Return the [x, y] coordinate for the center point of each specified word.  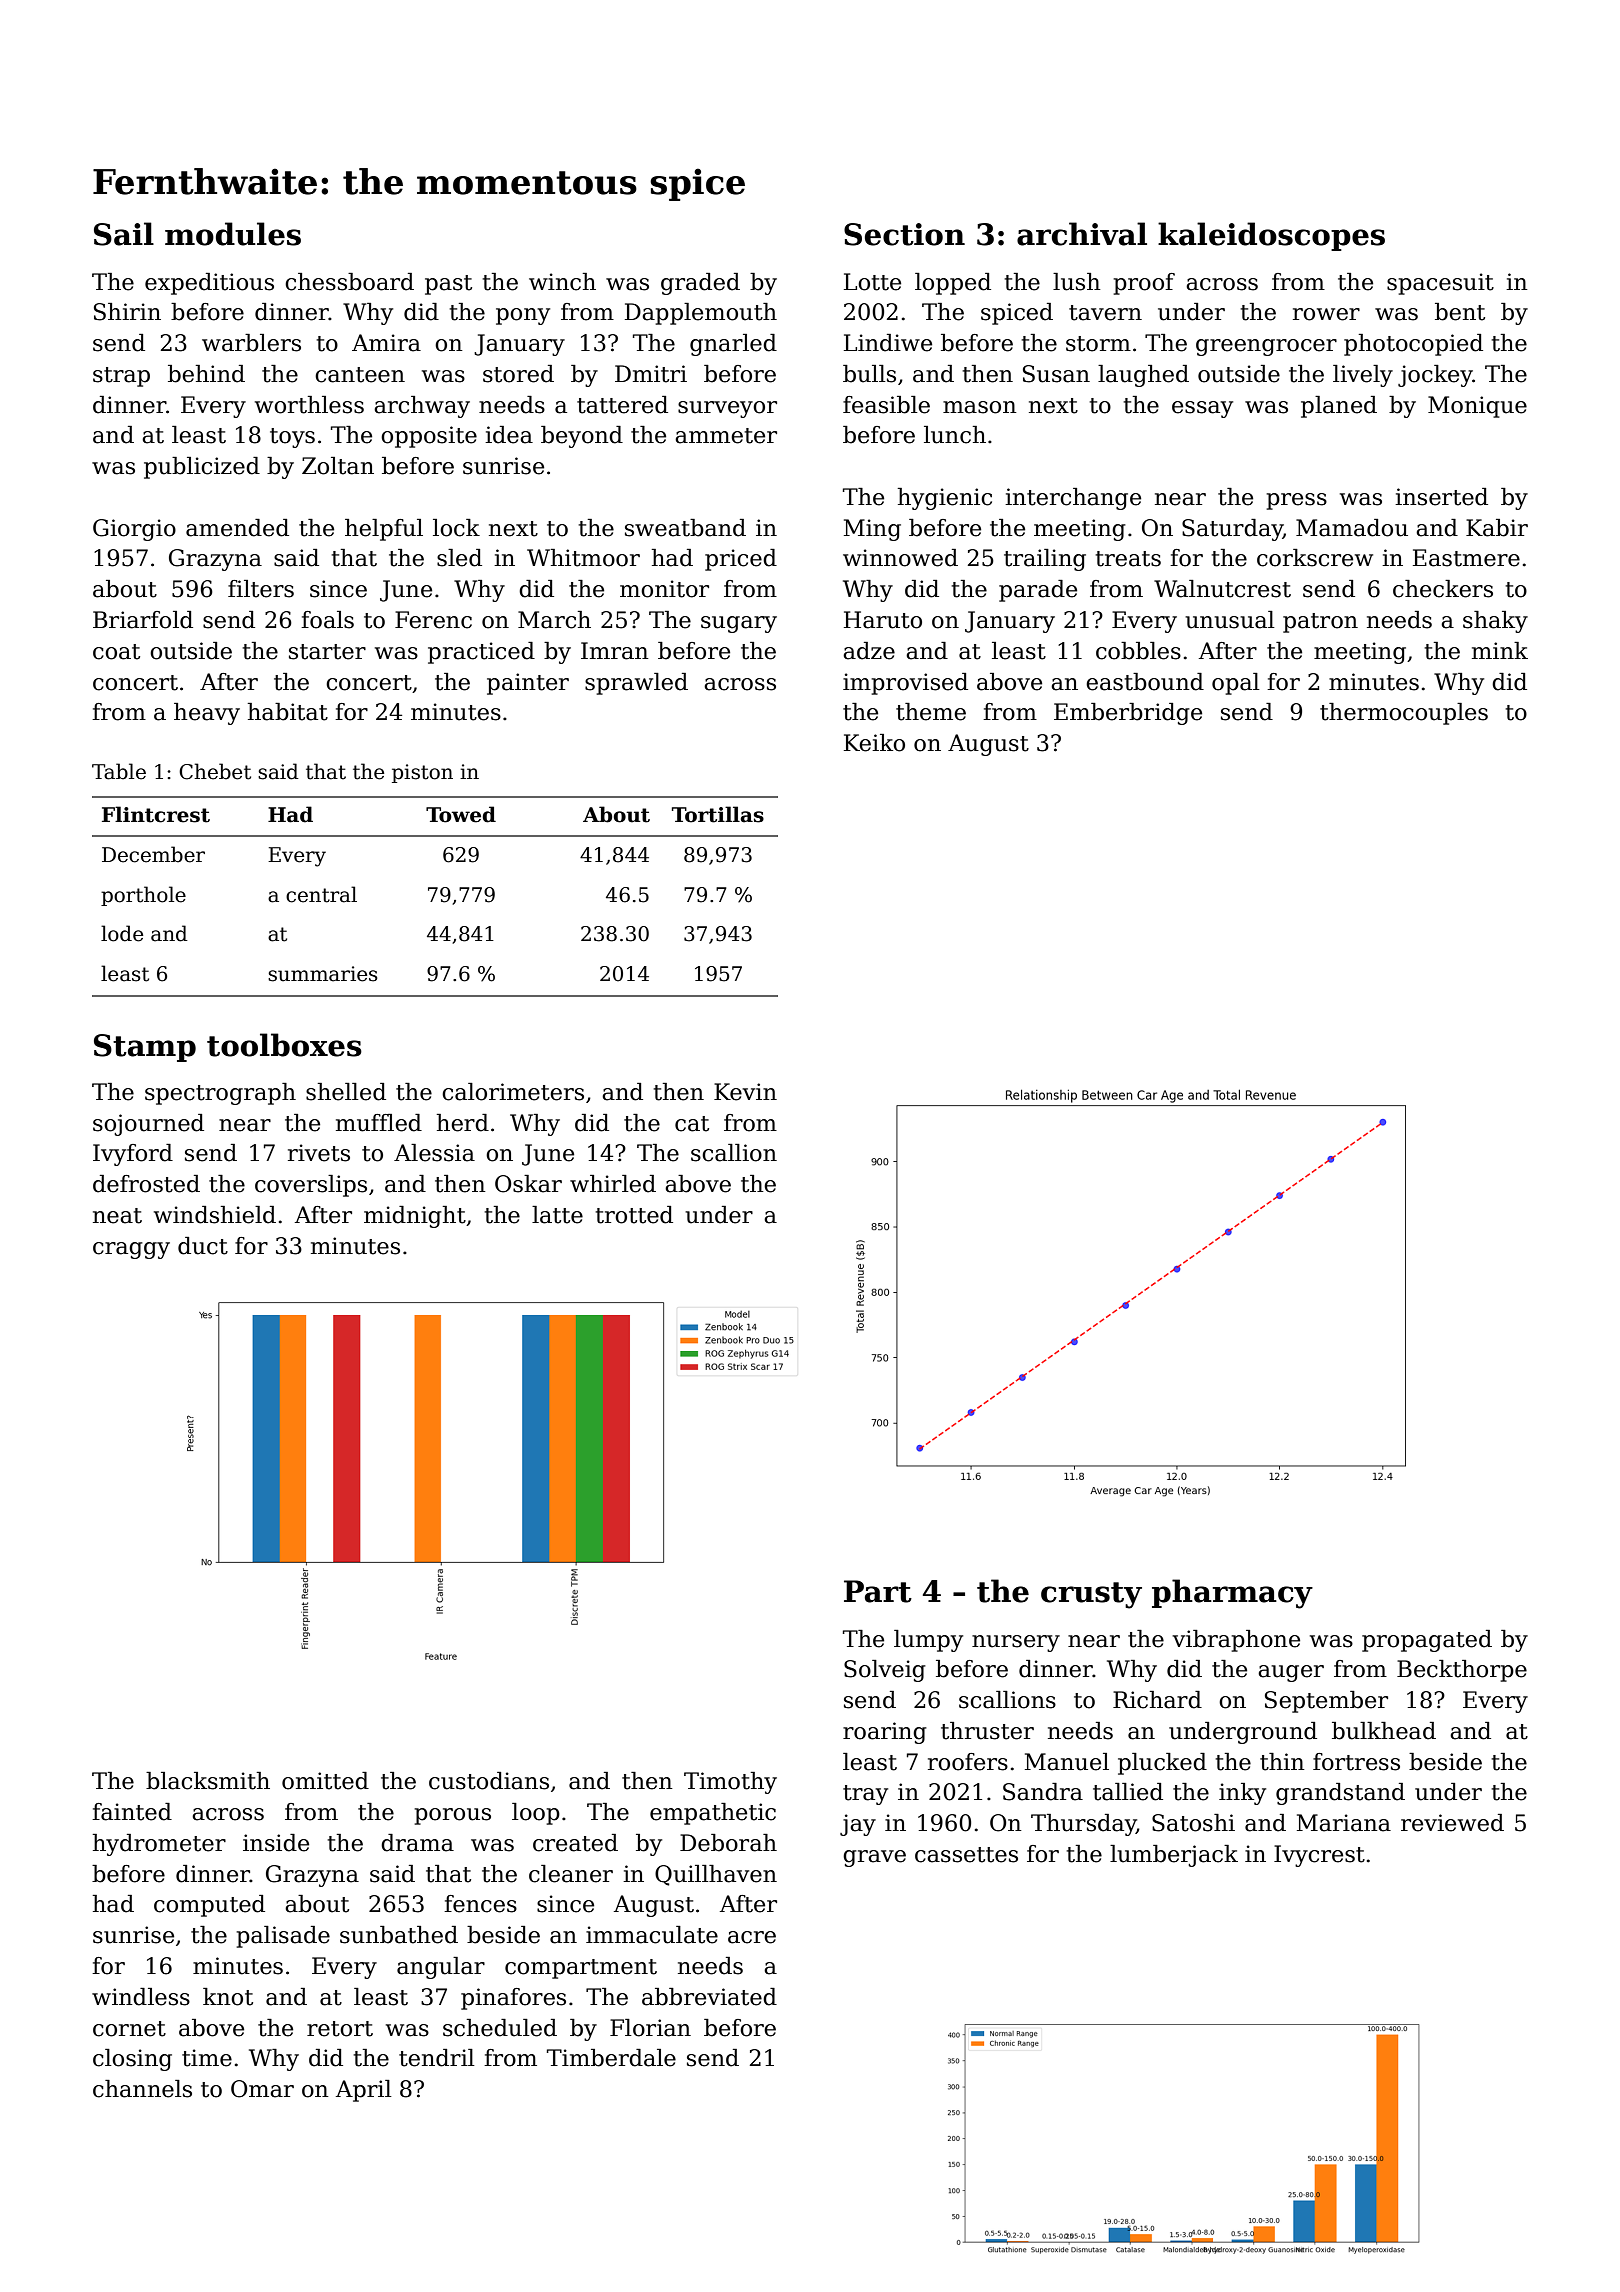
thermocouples [1404, 714]
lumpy [928, 1641]
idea [509, 435]
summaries [323, 974]
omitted [325, 1781]
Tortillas [718, 814]
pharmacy [1232, 1594]
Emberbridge [1128, 714]
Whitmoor [583, 558]
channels [142, 2089]
